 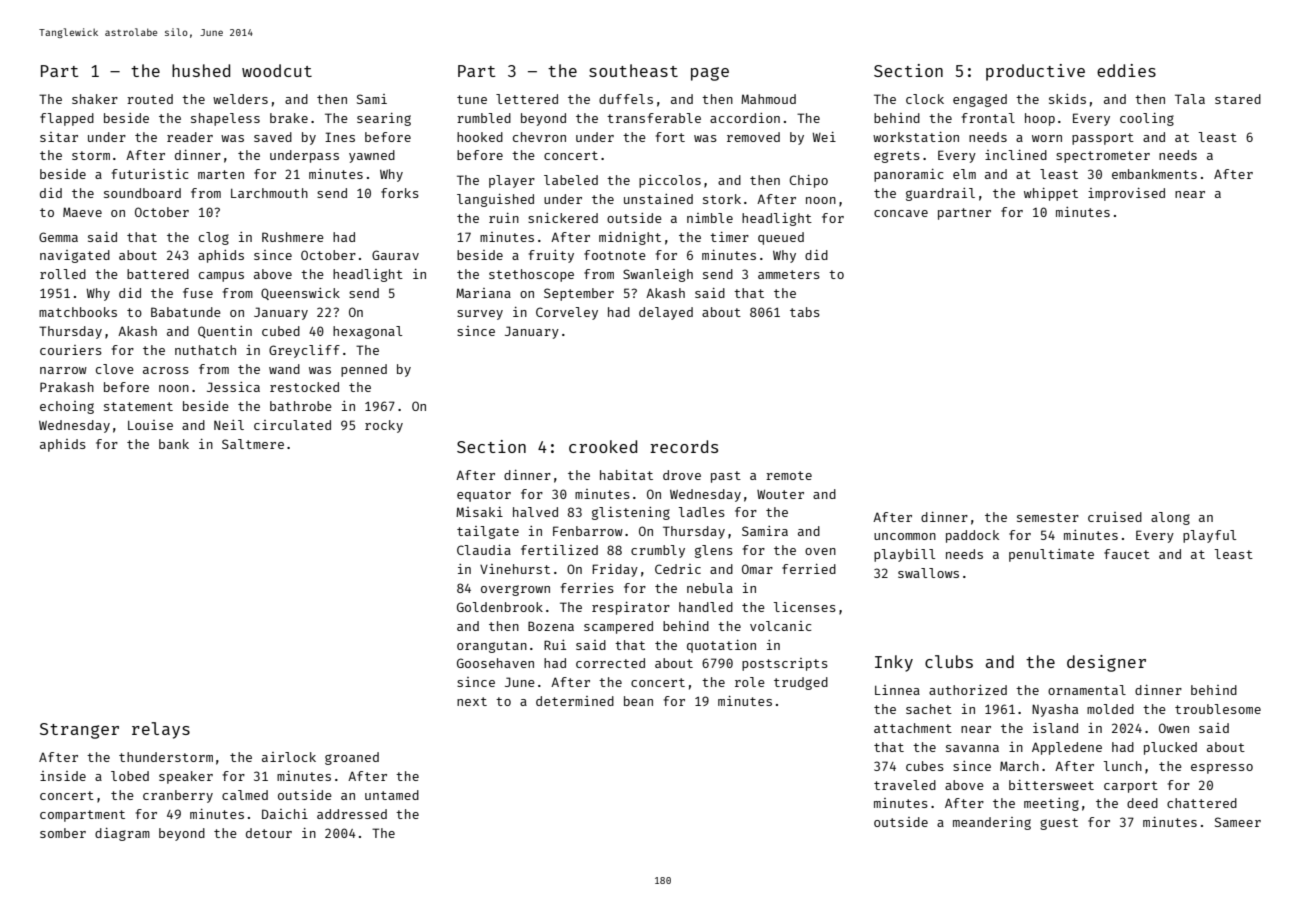 What do you see at coordinates (1126, 194) in the page?
I see `improvised` at bounding box center [1126, 194].
